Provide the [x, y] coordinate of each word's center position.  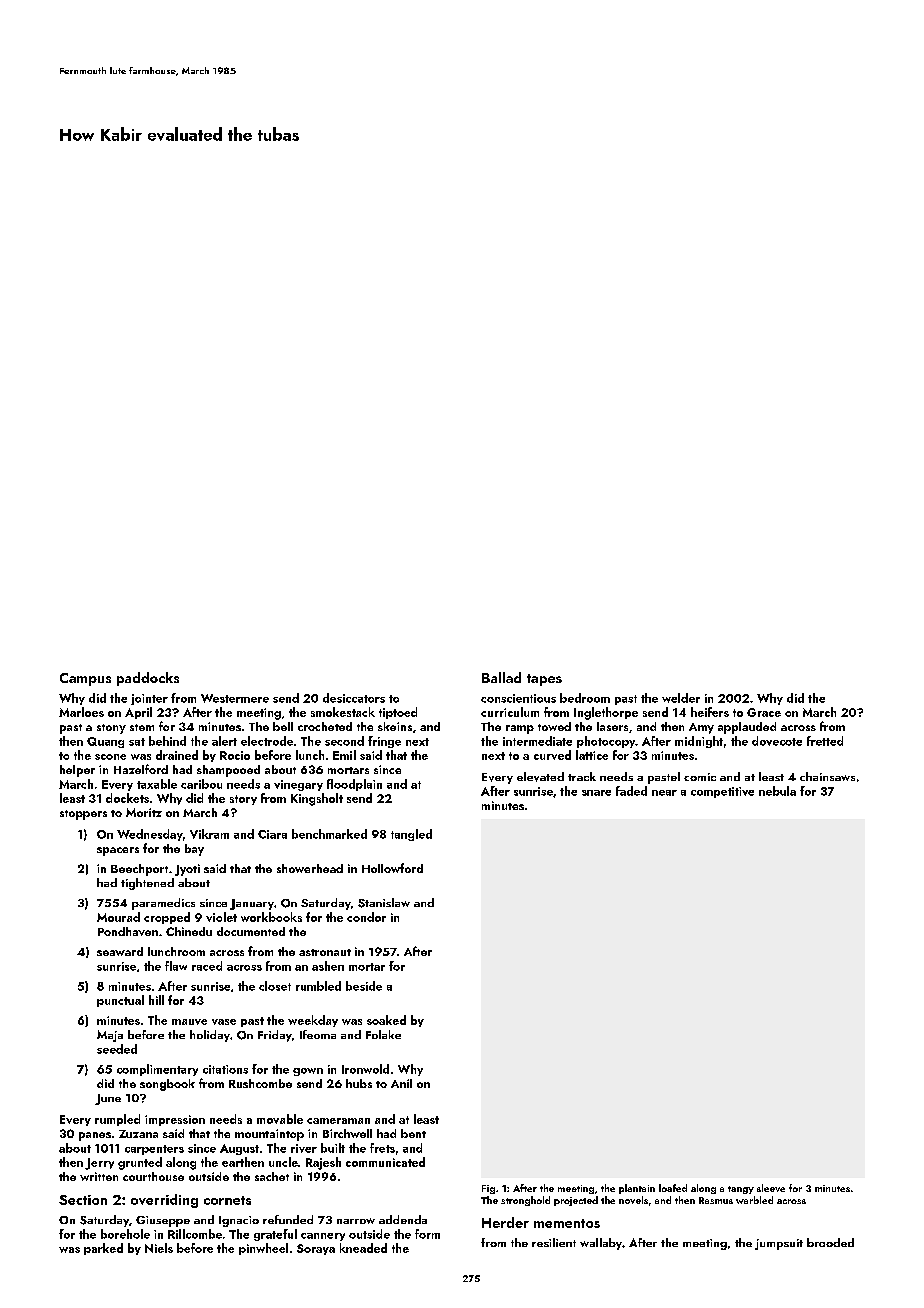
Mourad [118, 917]
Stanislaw [384, 903]
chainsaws [827, 776]
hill [156, 1000]
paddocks [148, 679]
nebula [777, 791]
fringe [384, 742]
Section [83, 1200]
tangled [411, 835]
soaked [386, 1020]
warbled [754, 1200]
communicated [385, 1162]
